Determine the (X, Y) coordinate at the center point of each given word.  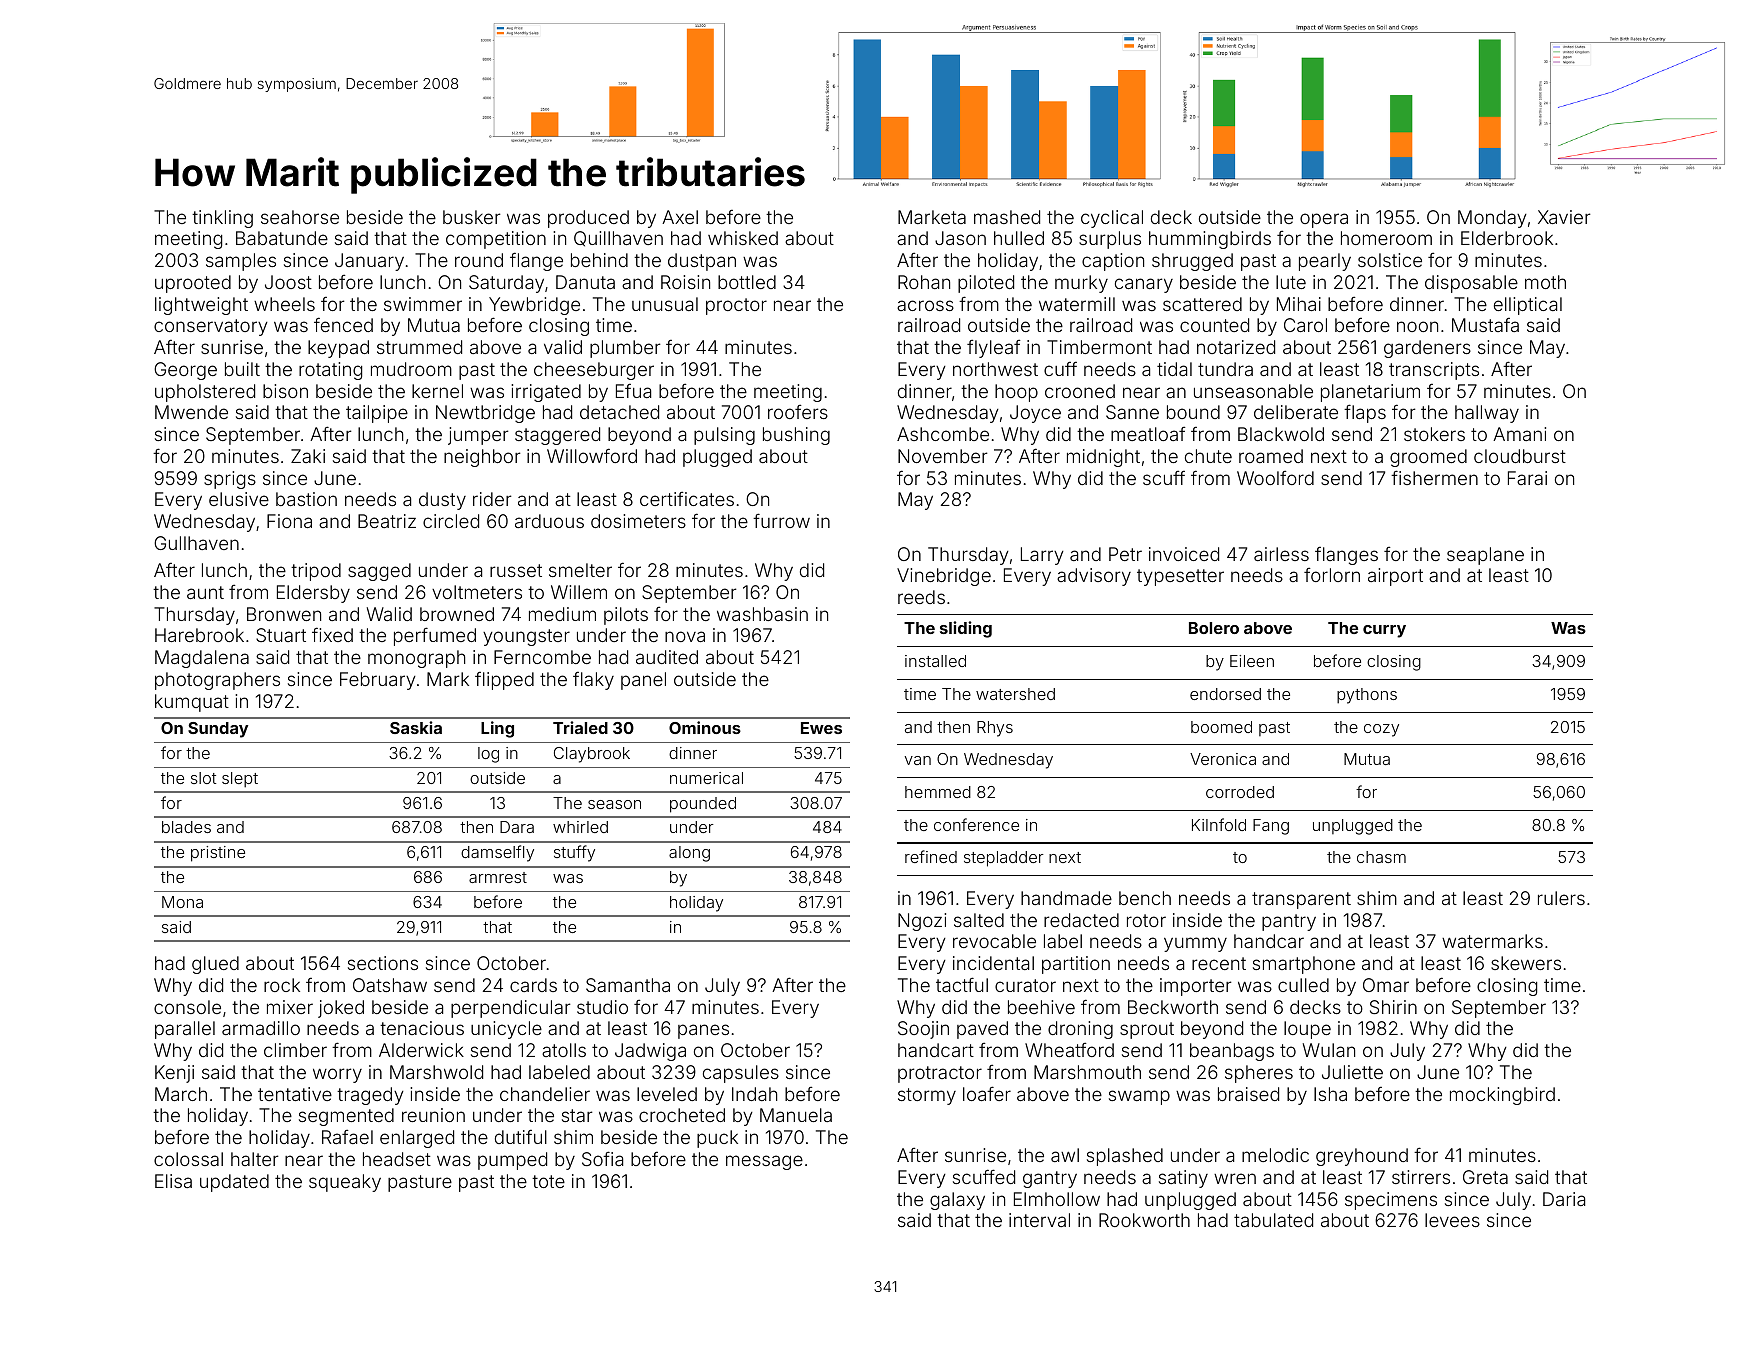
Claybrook (592, 755)
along (689, 854)
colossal (188, 1159)
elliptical (1528, 306)
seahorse (300, 217)
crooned (1080, 391)
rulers (1561, 898)
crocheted (682, 1115)
